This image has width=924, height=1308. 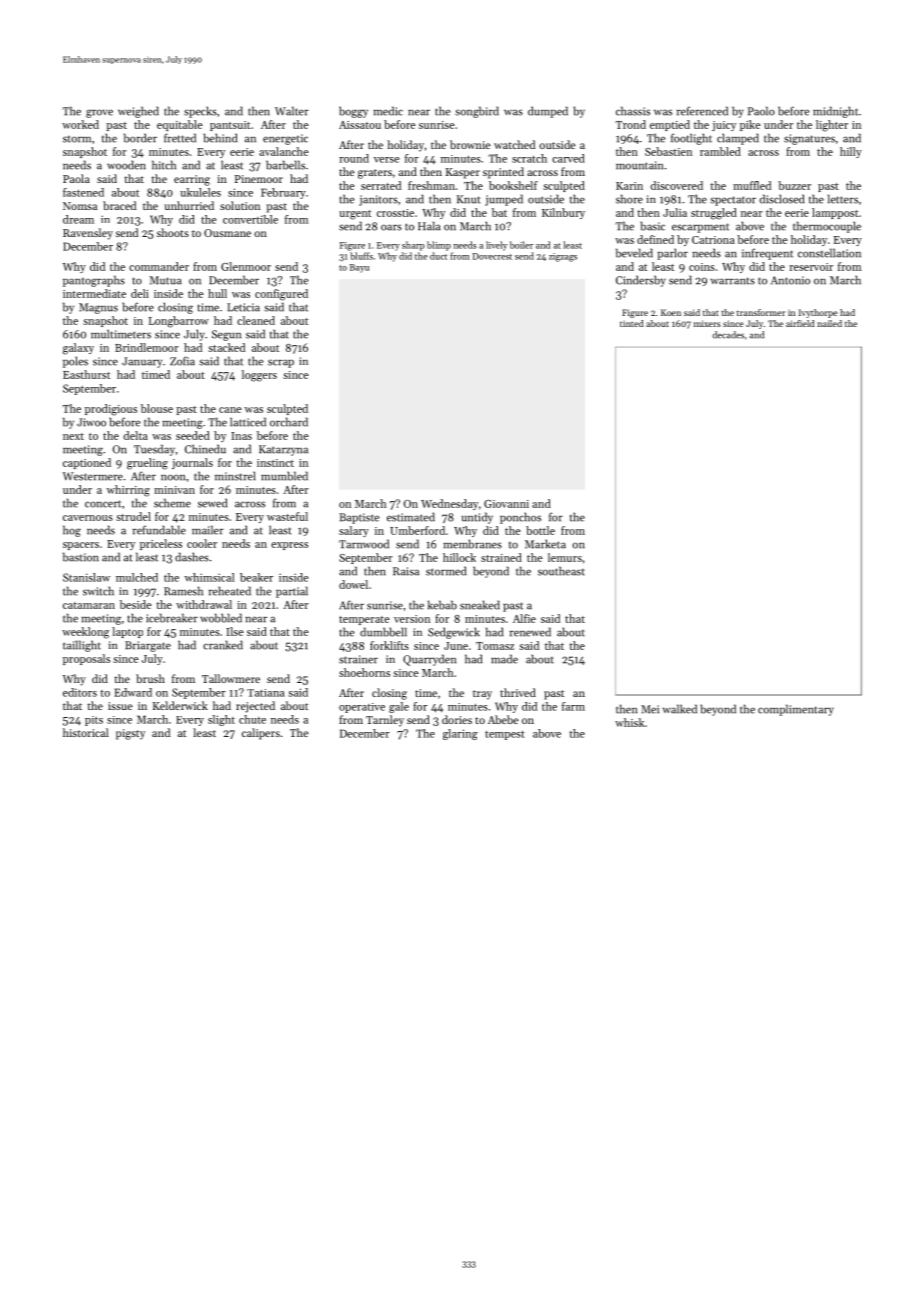 What do you see at coordinates (138, 112) in the image?
I see `weighed` at bounding box center [138, 112].
